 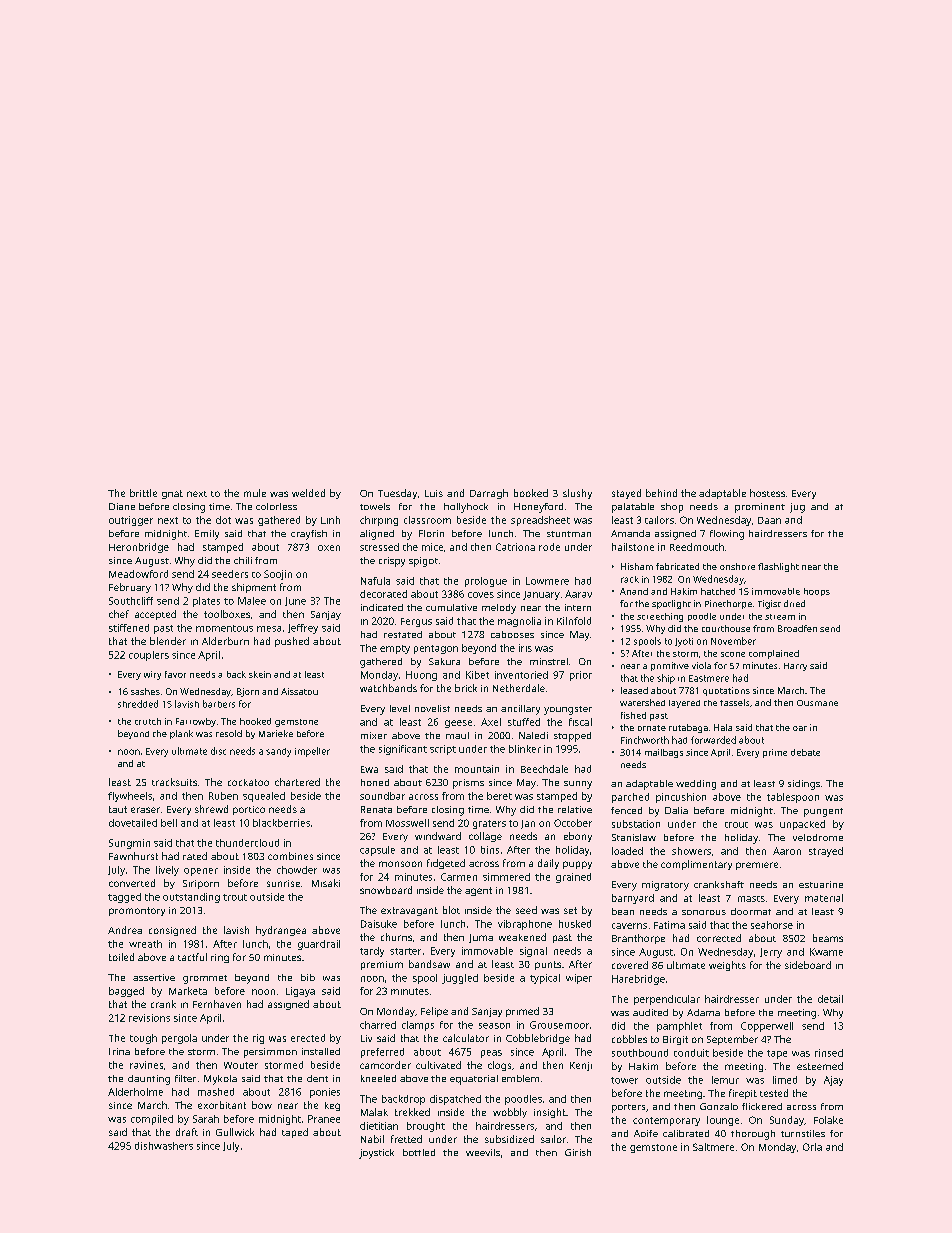 What do you see at coordinates (325, 1093) in the image?
I see `ponies` at bounding box center [325, 1093].
